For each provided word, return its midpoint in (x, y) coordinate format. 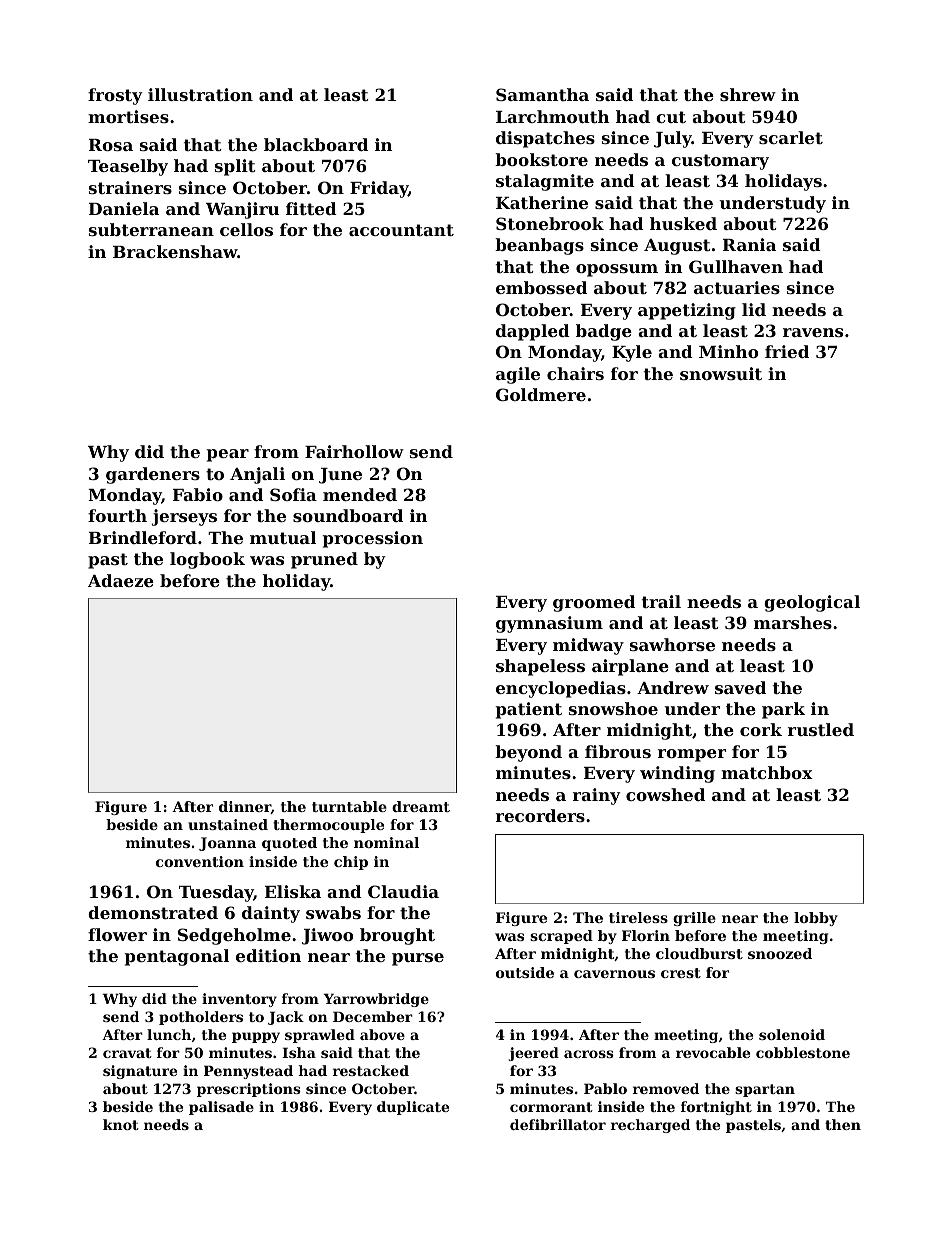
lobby (816, 919)
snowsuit (721, 373)
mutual (283, 537)
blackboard (316, 144)
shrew (748, 94)
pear (228, 455)
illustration (200, 94)
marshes (793, 622)
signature (140, 1072)
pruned (324, 560)
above (382, 1034)
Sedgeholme (234, 936)
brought (397, 936)
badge (604, 332)
